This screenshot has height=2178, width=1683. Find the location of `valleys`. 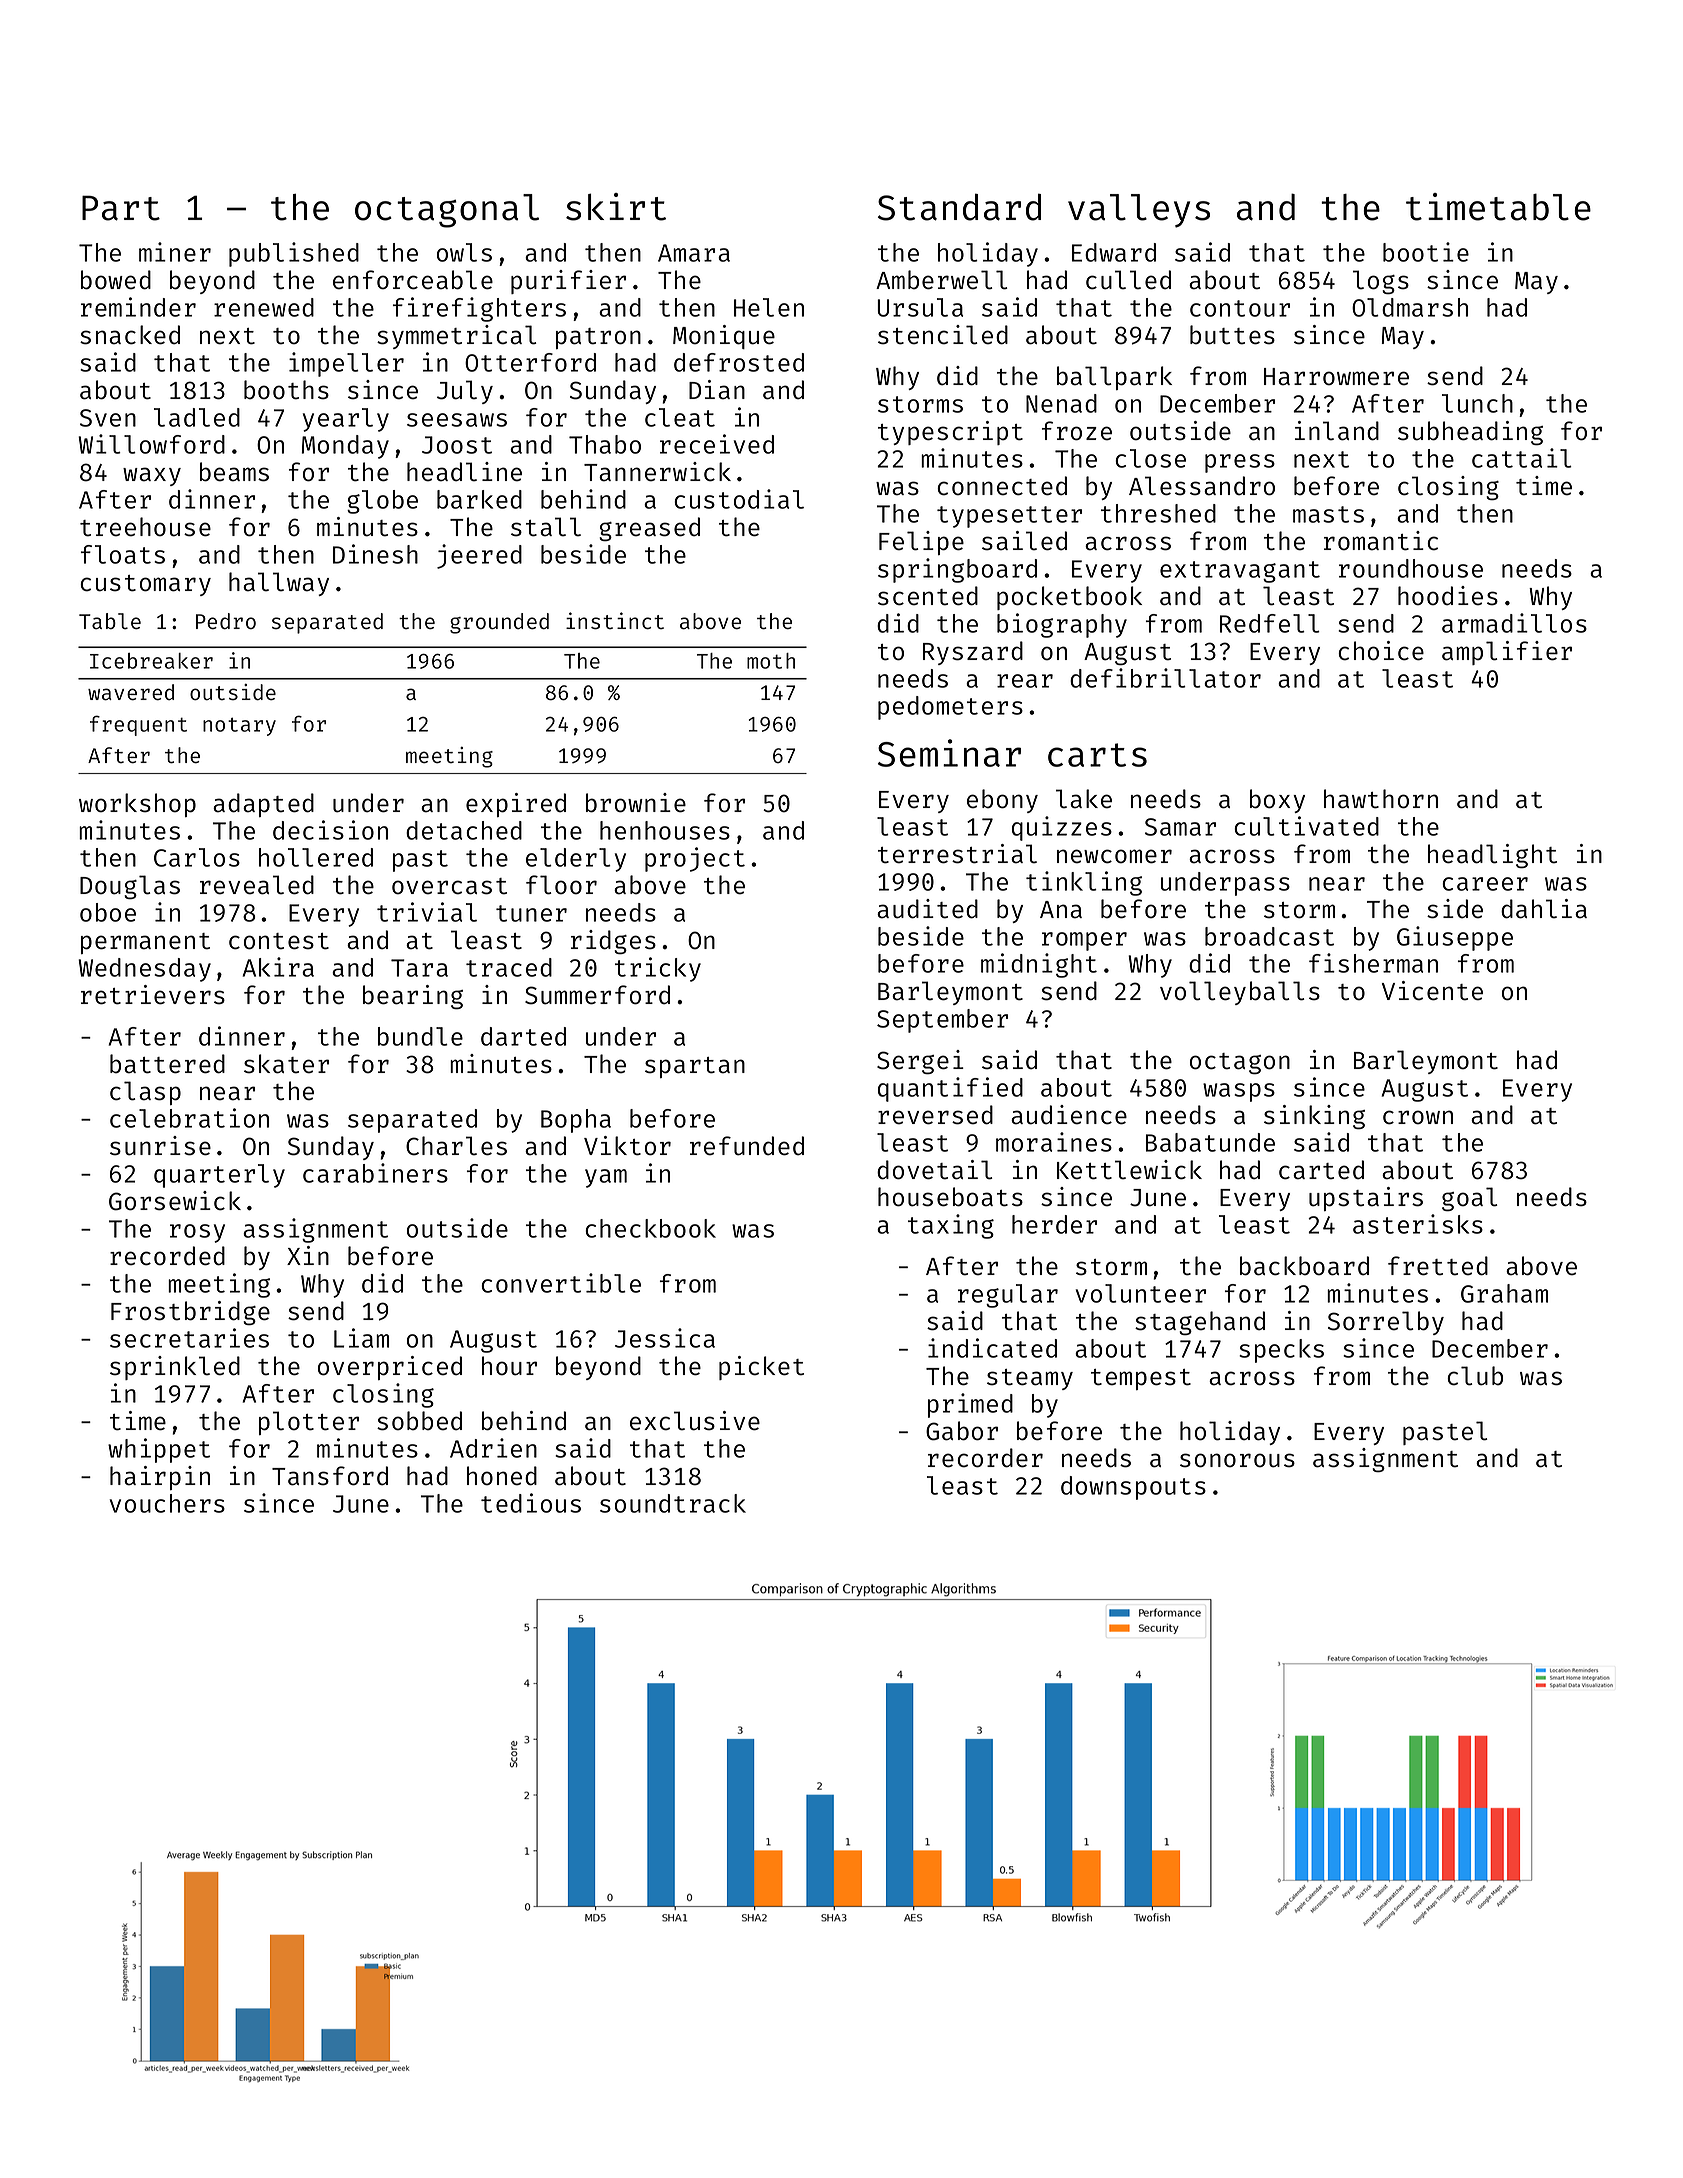

valleys is located at coordinates (1139, 211).
